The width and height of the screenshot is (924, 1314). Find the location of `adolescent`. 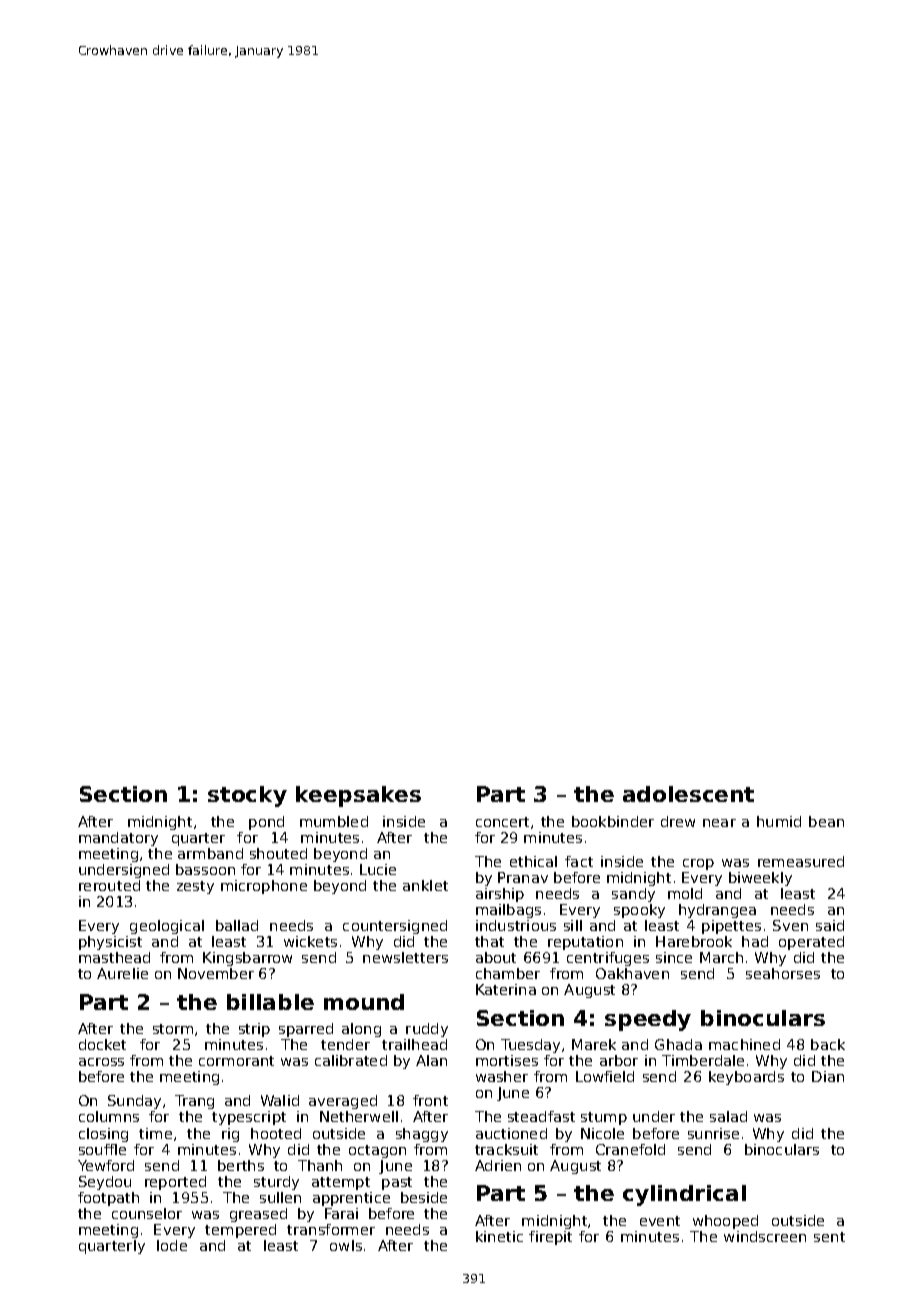

adolescent is located at coordinates (688, 794).
